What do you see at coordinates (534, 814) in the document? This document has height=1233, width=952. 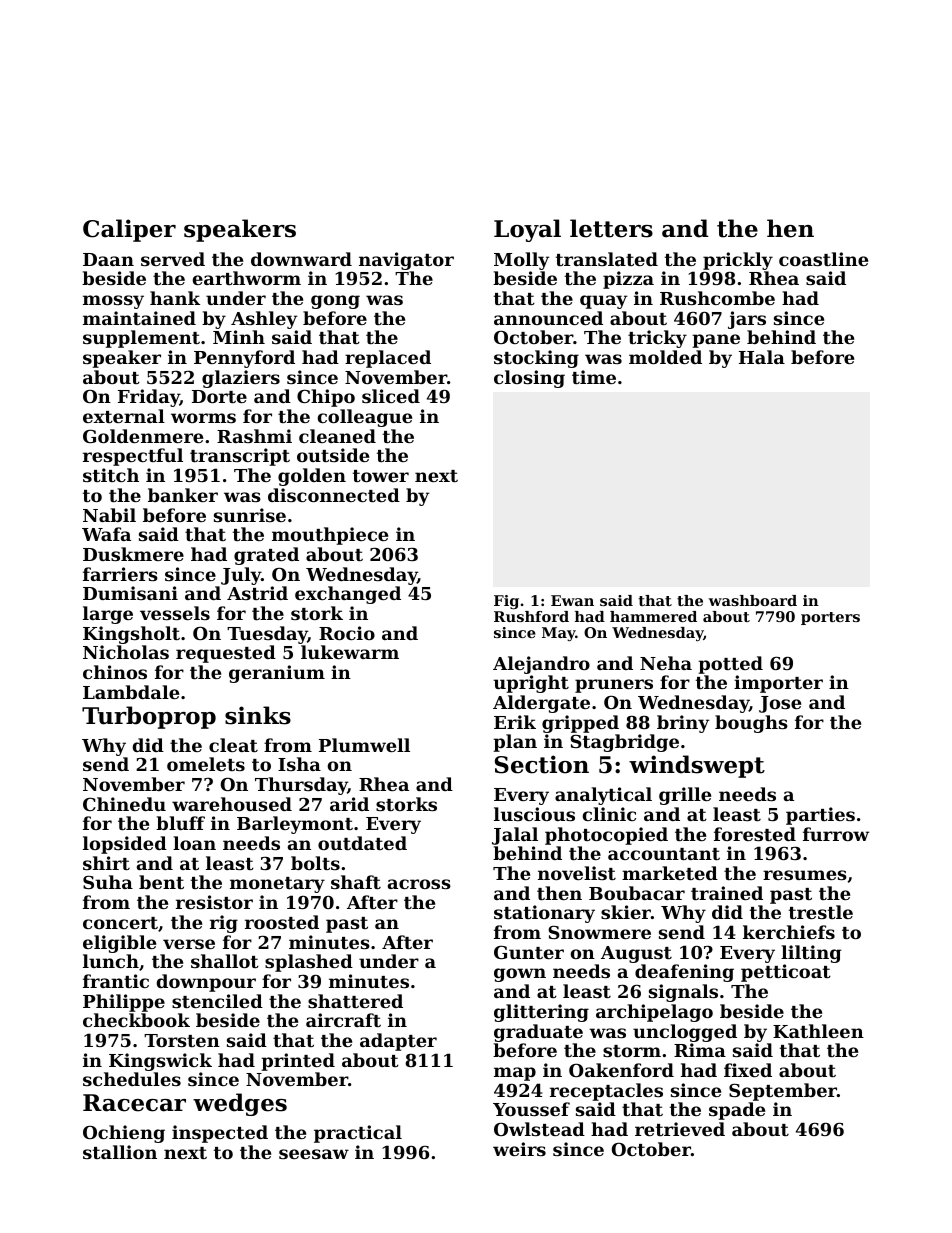 I see `luscious` at bounding box center [534, 814].
